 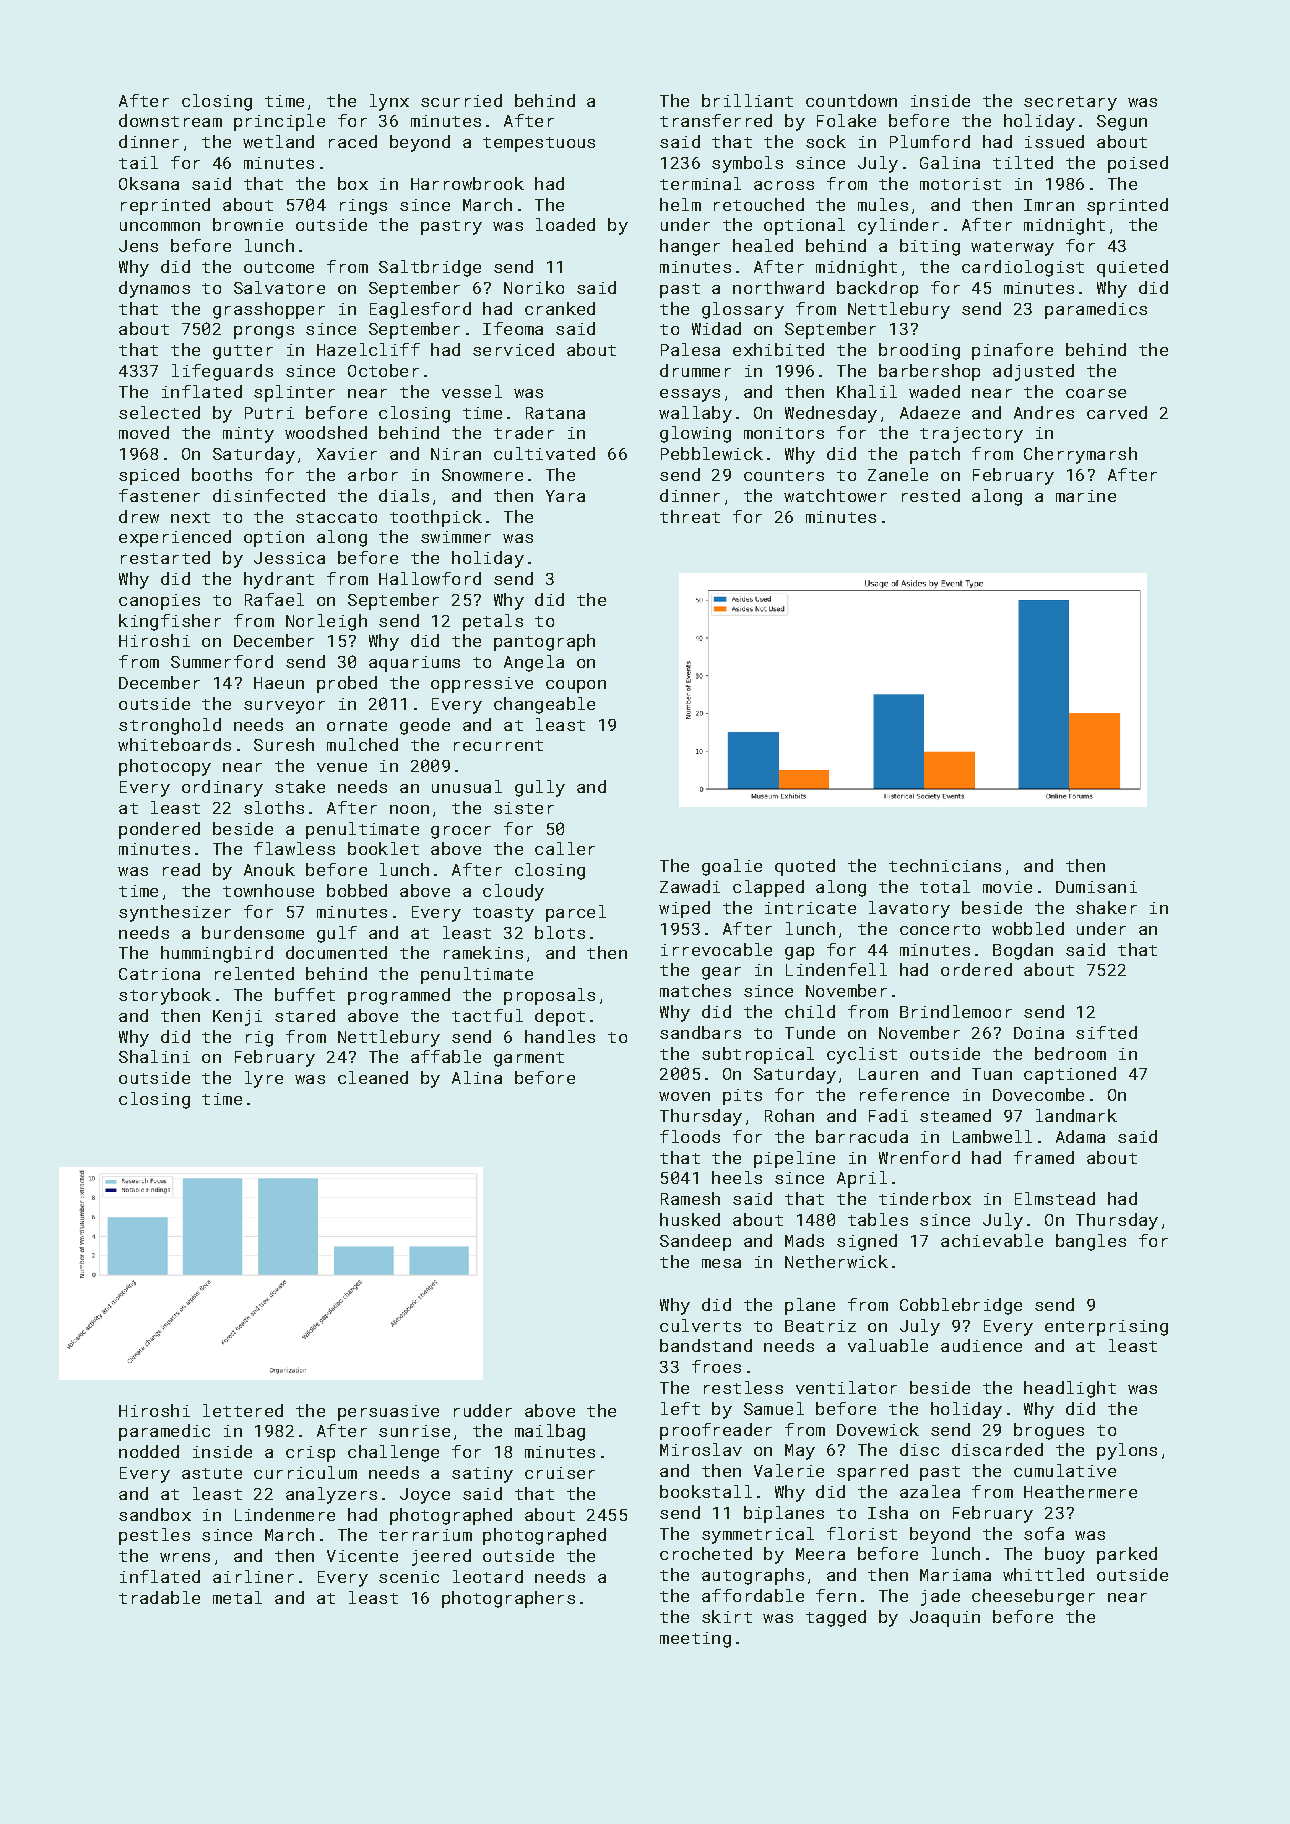 I want to click on Dovecombe, so click(x=1038, y=1094).
